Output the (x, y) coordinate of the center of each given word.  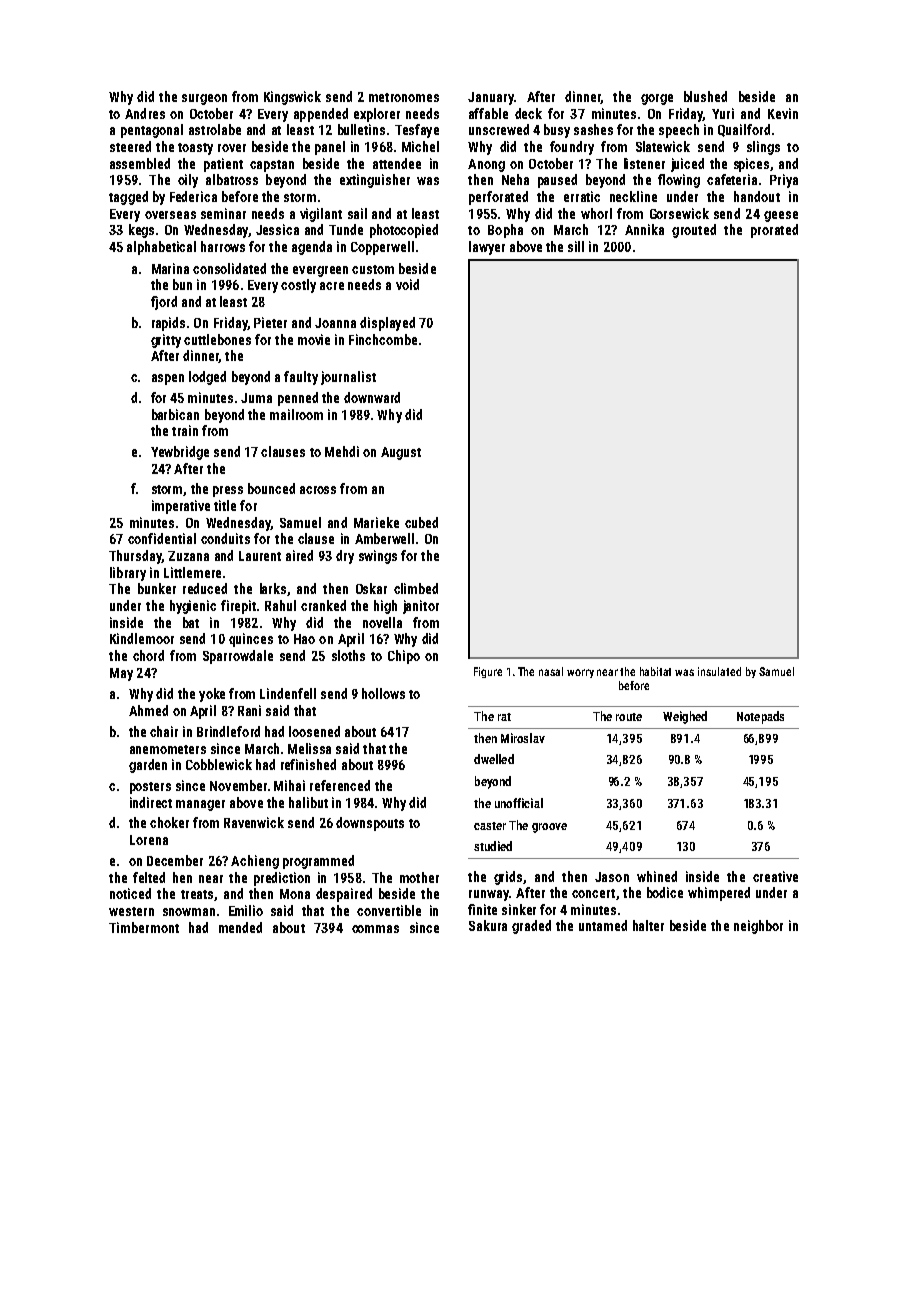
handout (757, 196)
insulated (719, 671)
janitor (421, 607)
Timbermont (144, 927)
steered (130, 146)
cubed (421, 522)
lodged (207, 378)
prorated (774, 231)
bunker (157, 588)
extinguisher (375, 181)
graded (531, 927)
